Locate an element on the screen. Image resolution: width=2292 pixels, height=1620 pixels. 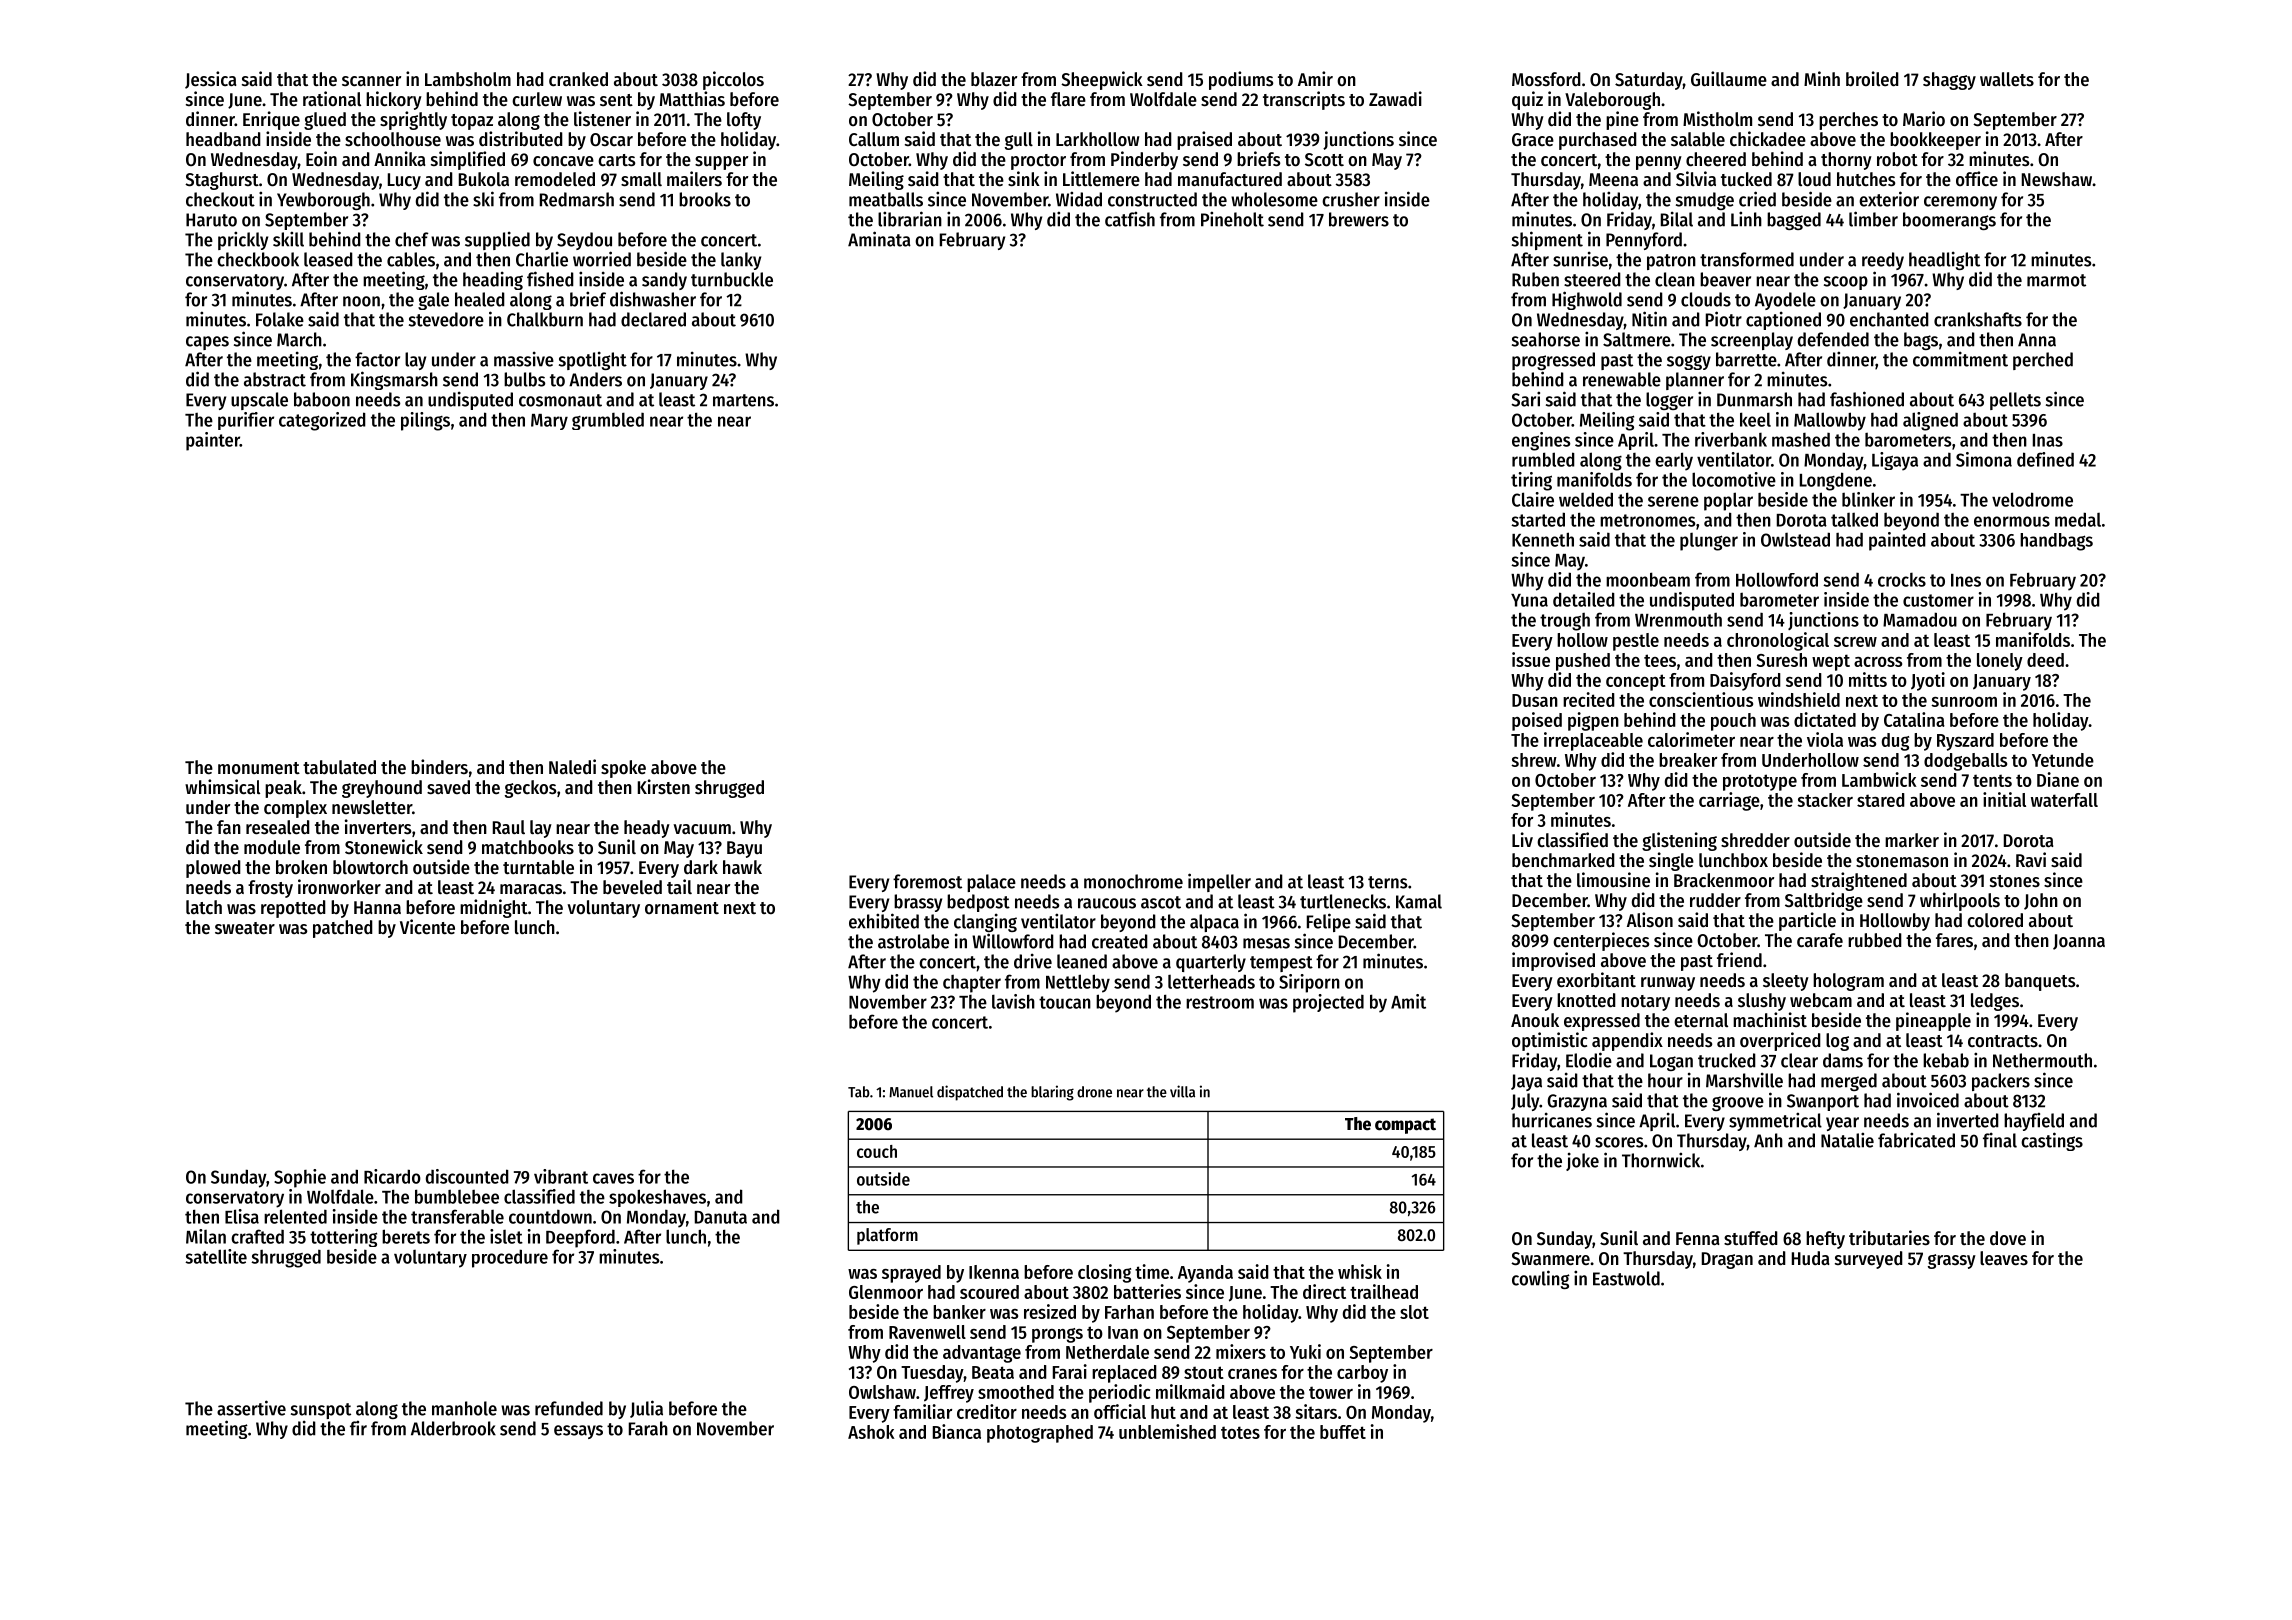
buffet is located at coordinates (1343, 1432).
